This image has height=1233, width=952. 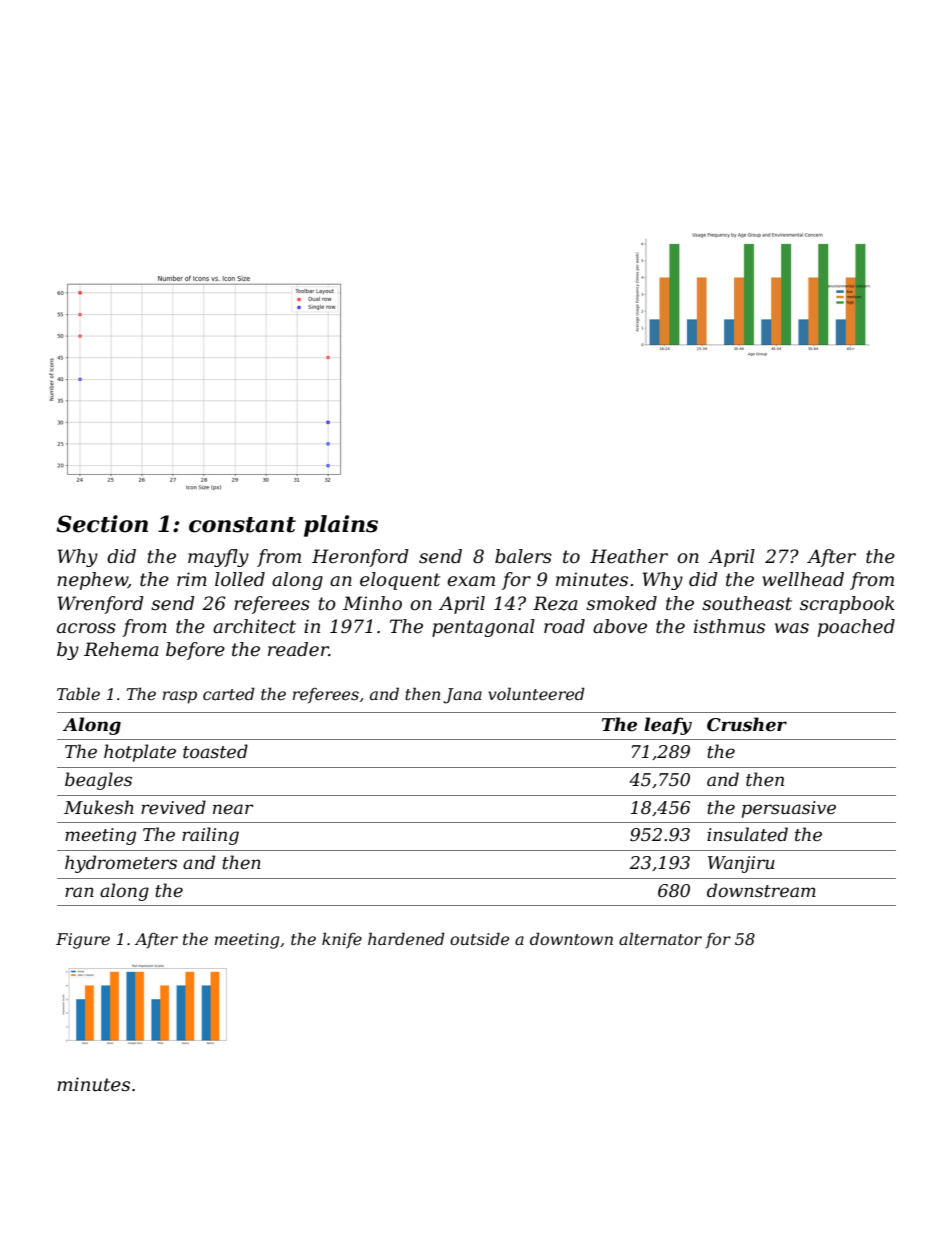 I want to click on Heather, so click(x=629, y=556).
